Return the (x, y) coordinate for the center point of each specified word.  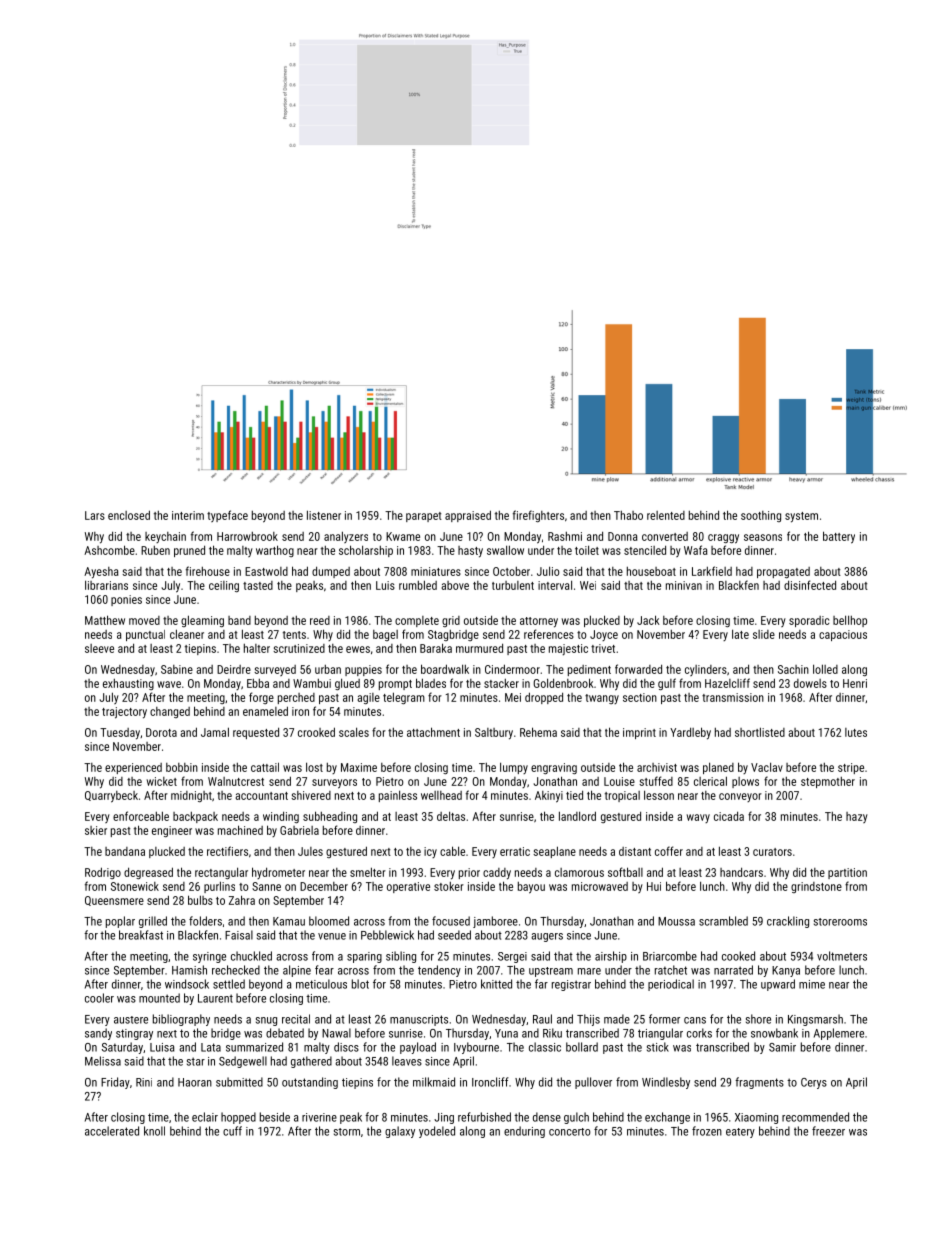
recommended (815, 1117)
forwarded (638, 669)
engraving (554, 768)
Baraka (436, 648)
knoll (154, 1131)
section (640, 697)
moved (144, 620)
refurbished (484, 1117)
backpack (195, 817)
